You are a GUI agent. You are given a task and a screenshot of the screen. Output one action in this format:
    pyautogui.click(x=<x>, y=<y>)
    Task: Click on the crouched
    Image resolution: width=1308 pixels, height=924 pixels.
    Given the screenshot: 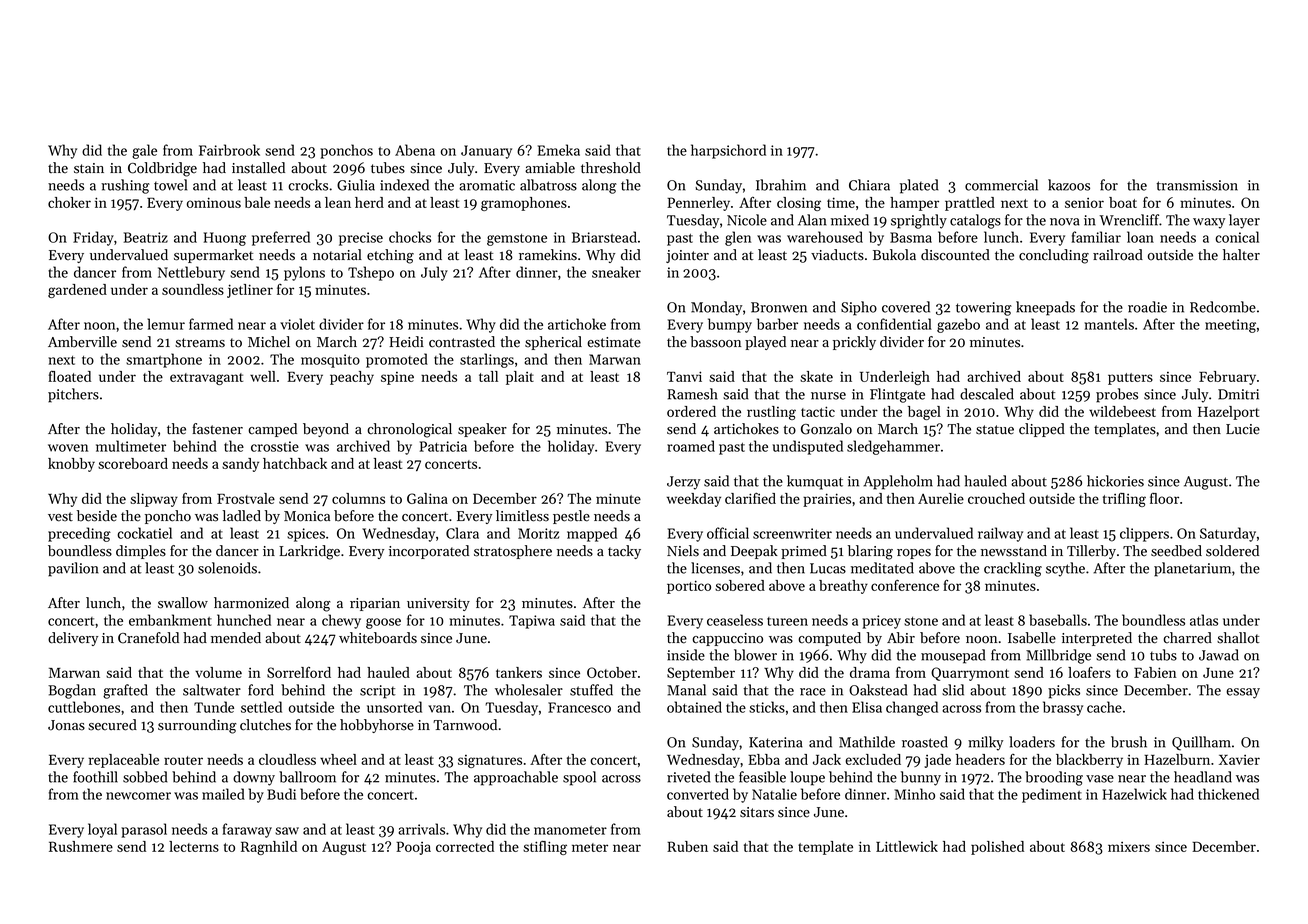 What is the action you would take?
    pyautogui.click(x=996, y=498)
